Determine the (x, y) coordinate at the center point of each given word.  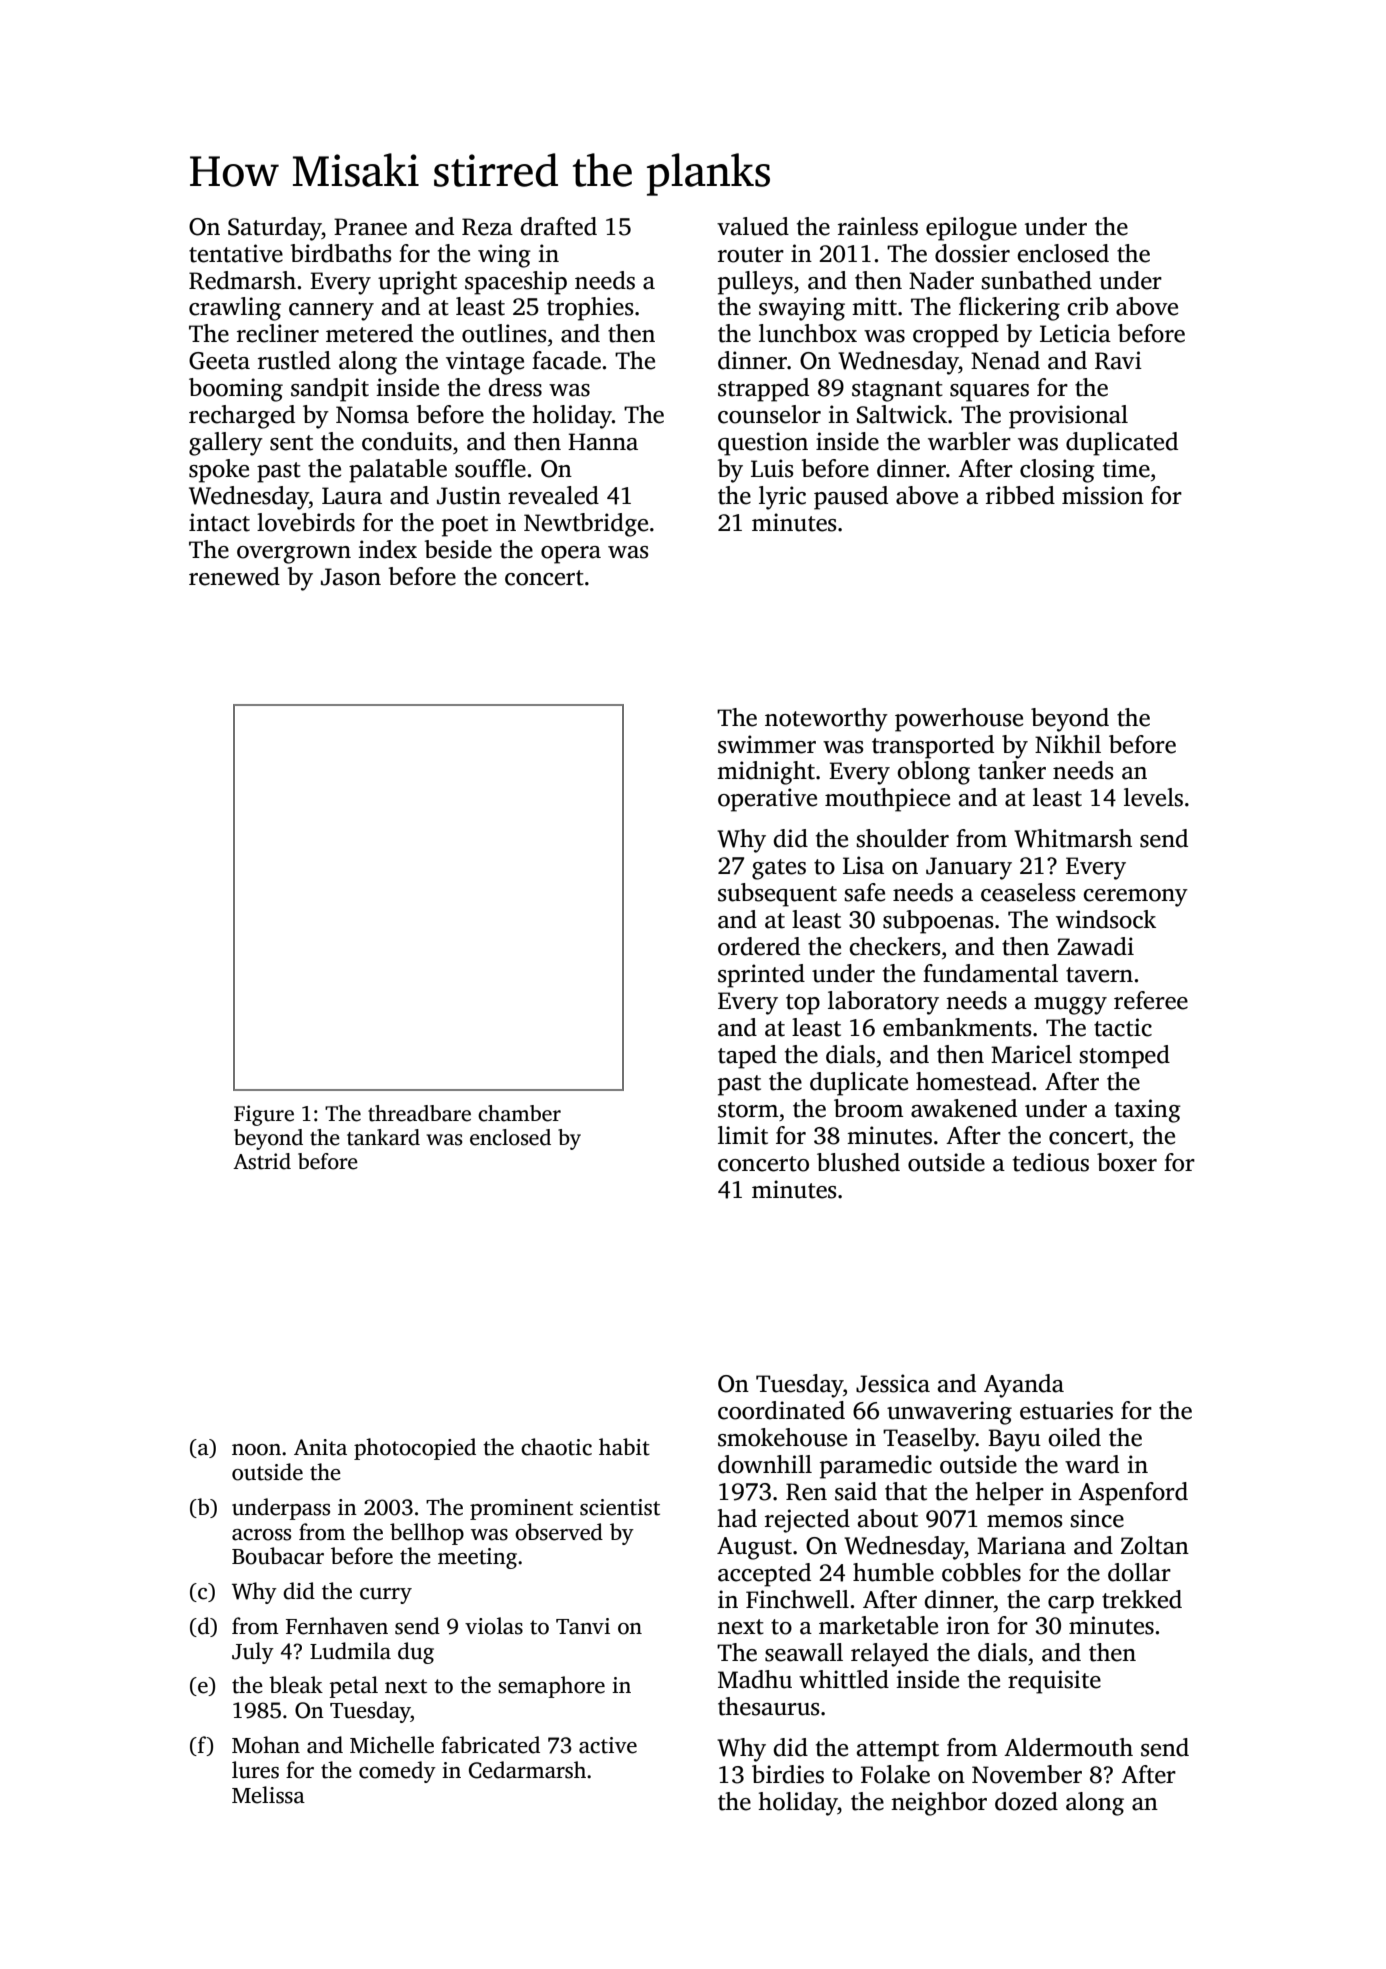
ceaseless (1028, 892)
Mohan (266, 1745)
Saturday (275, 229)
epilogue (971, 229)
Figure (264, 1115)
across (261, 1535)
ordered (759, 946)
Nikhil (1068, 744)
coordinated (781, 1410)
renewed (234, 576)
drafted (558, 226)
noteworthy (826, 720)
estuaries (1066, 1410)
